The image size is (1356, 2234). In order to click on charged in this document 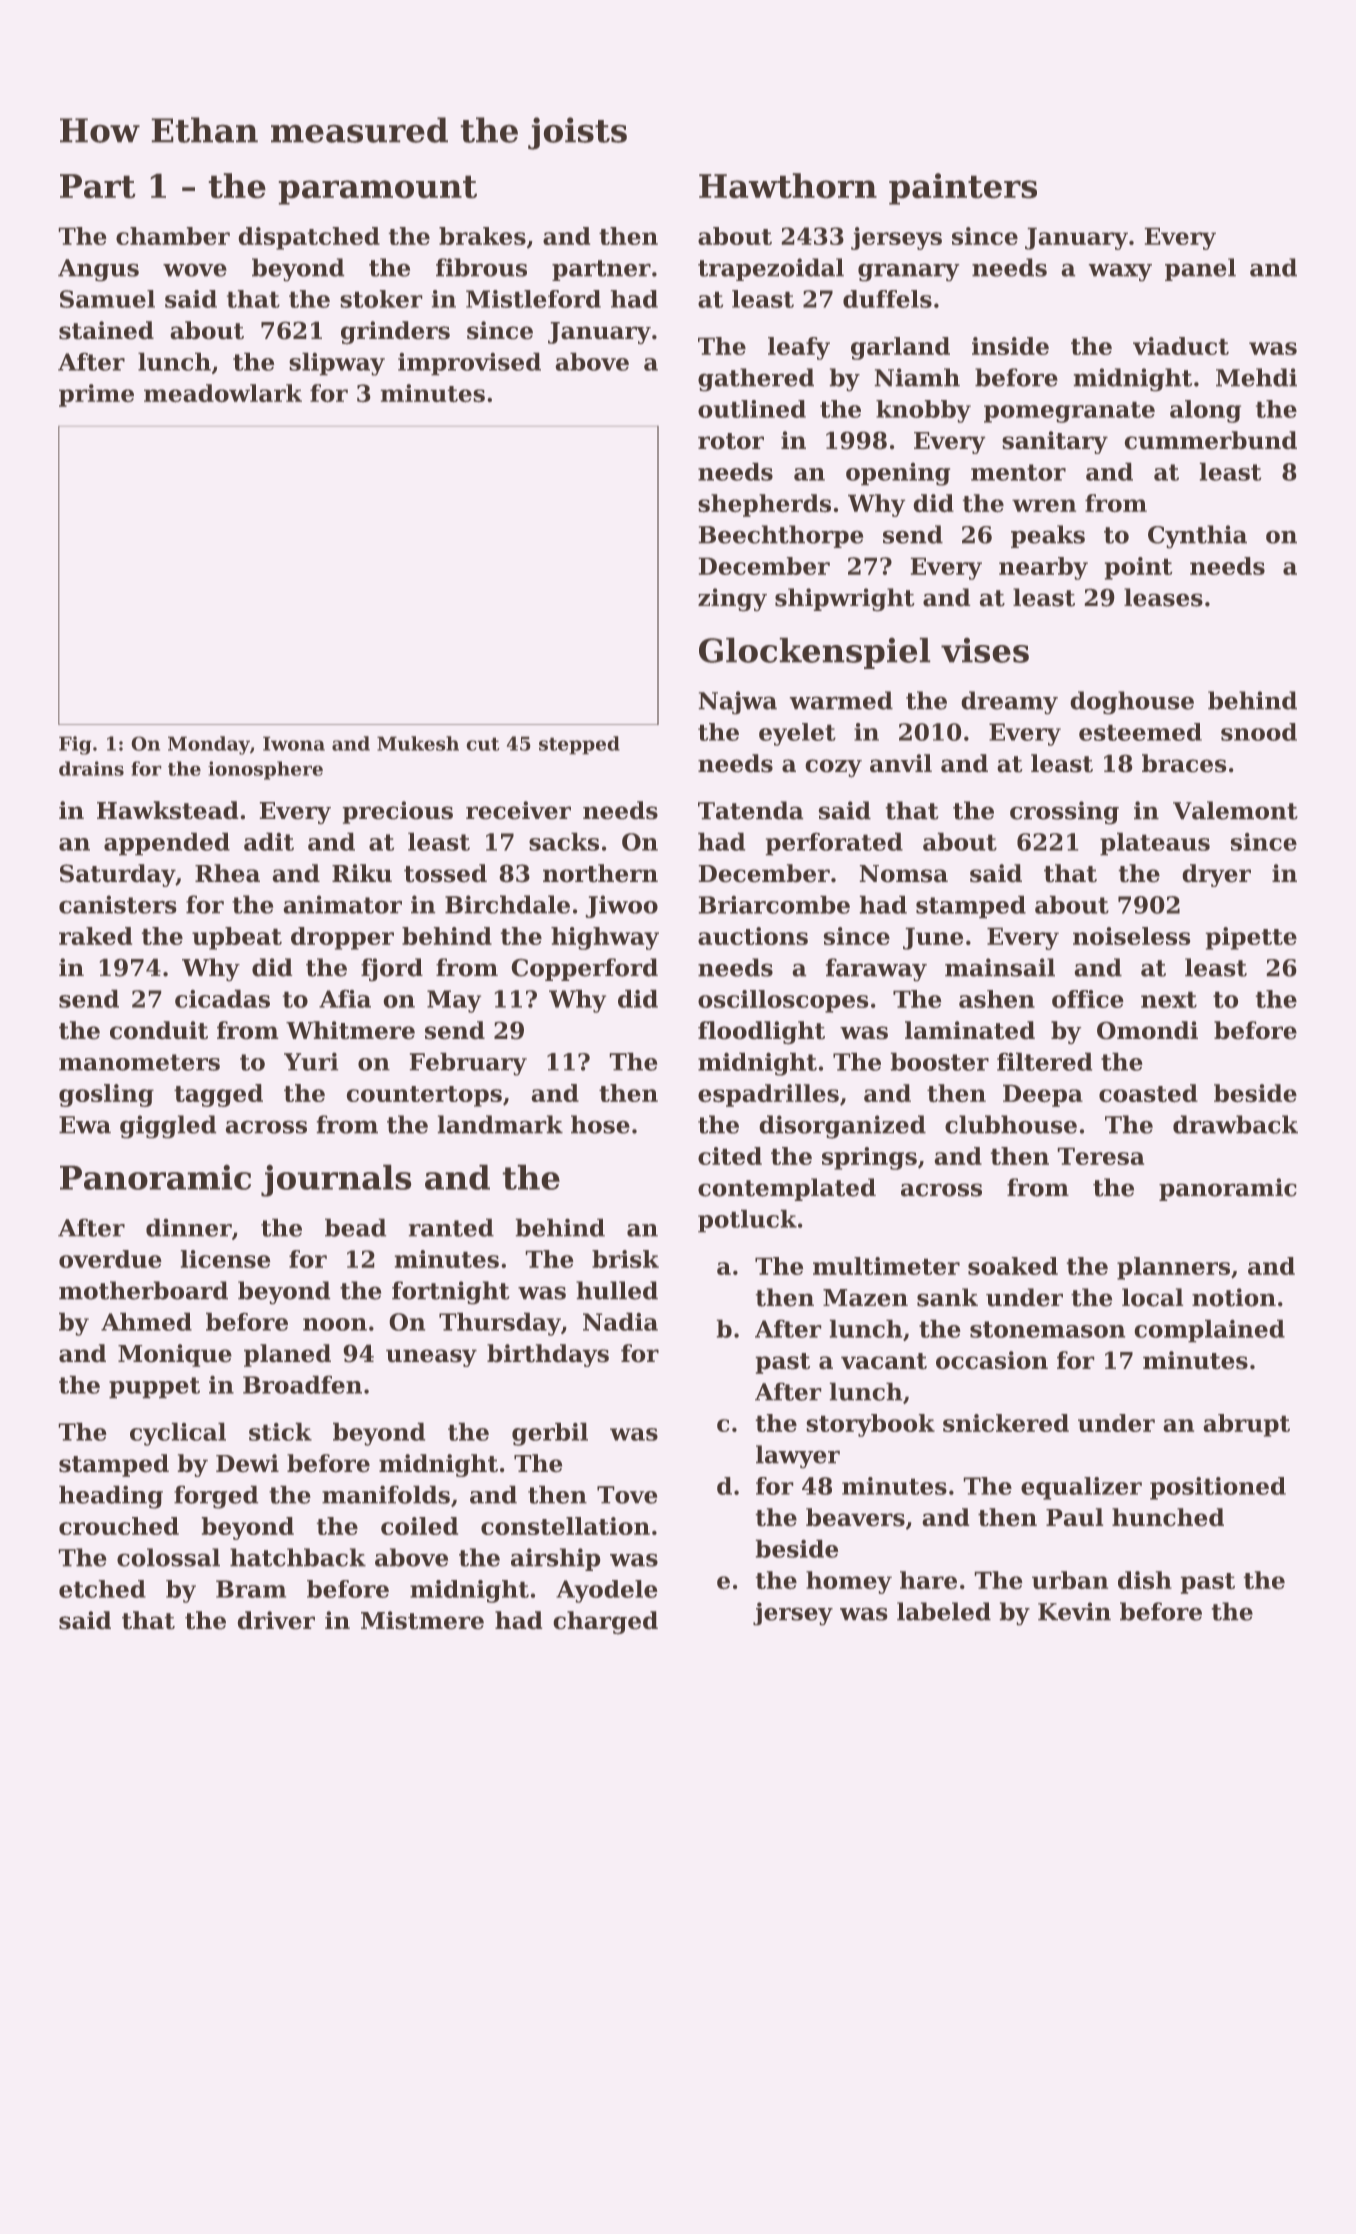, I will do `click(605, 1623)`.
